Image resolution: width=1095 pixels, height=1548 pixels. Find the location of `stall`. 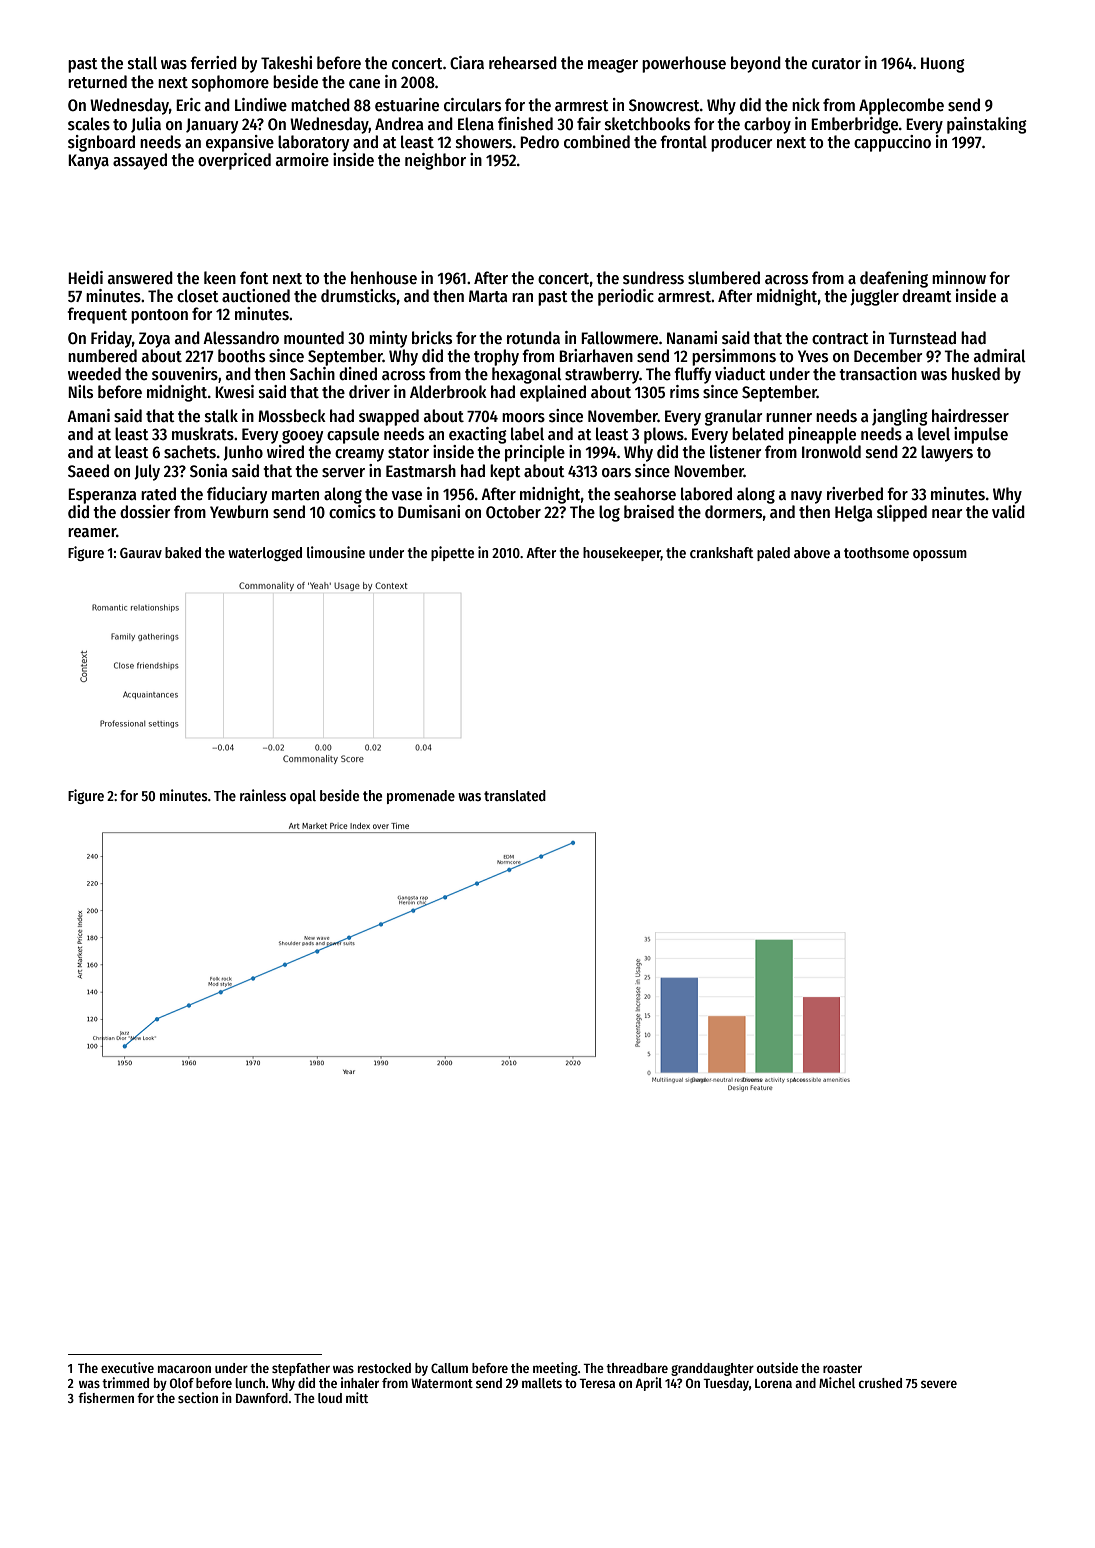

stall is located at coordinates (142, 63).
